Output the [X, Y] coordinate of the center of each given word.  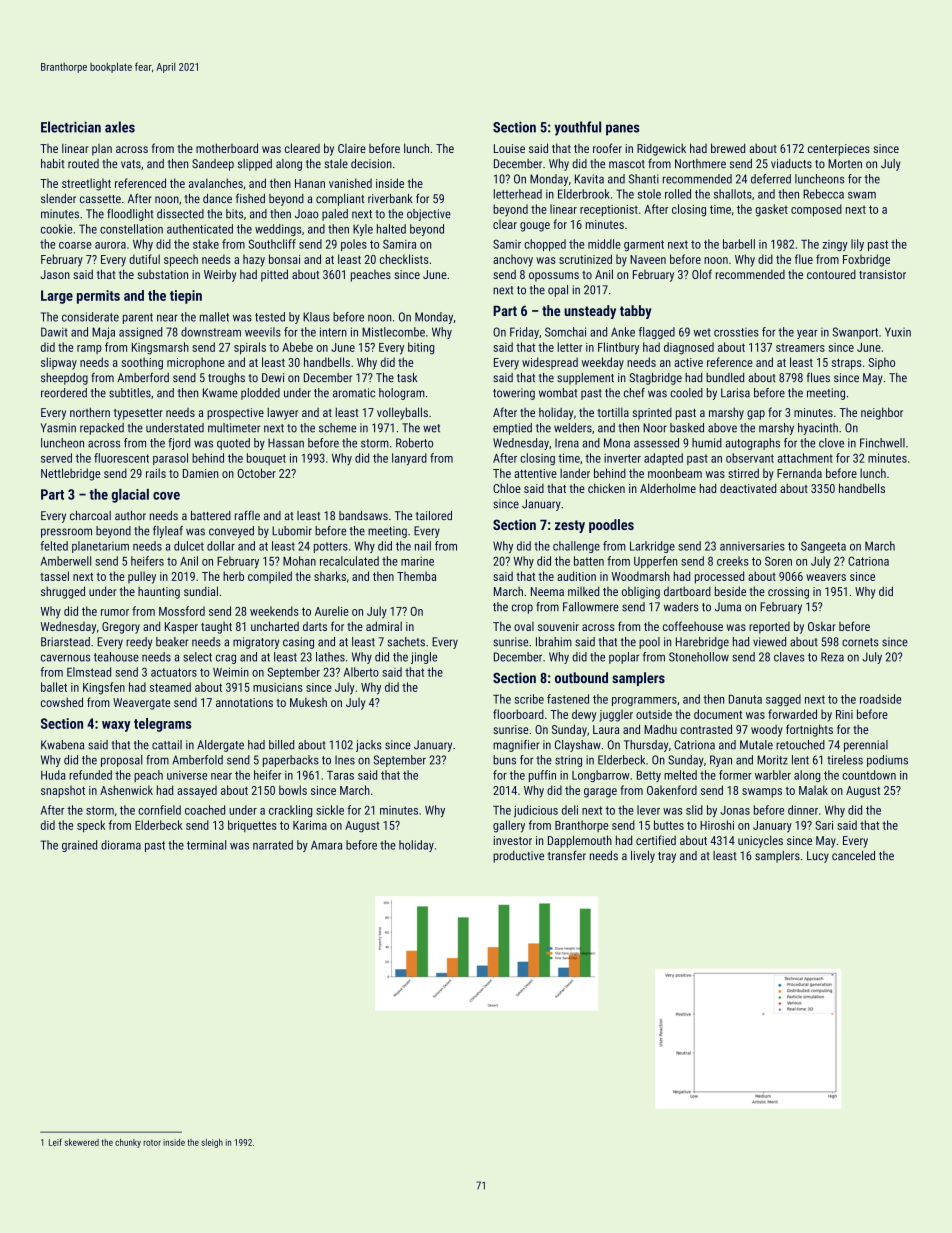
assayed [197, 791]
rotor [152, 1143]
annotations [244, 702]
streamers [800, 347]
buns [504, 760]
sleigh [212, 1143]
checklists [404, 259]
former [735, 775]
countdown [869, 775]
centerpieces [839, 150]
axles [120, 127]
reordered [64, 393]
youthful [577, 128]
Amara [326, 845]
